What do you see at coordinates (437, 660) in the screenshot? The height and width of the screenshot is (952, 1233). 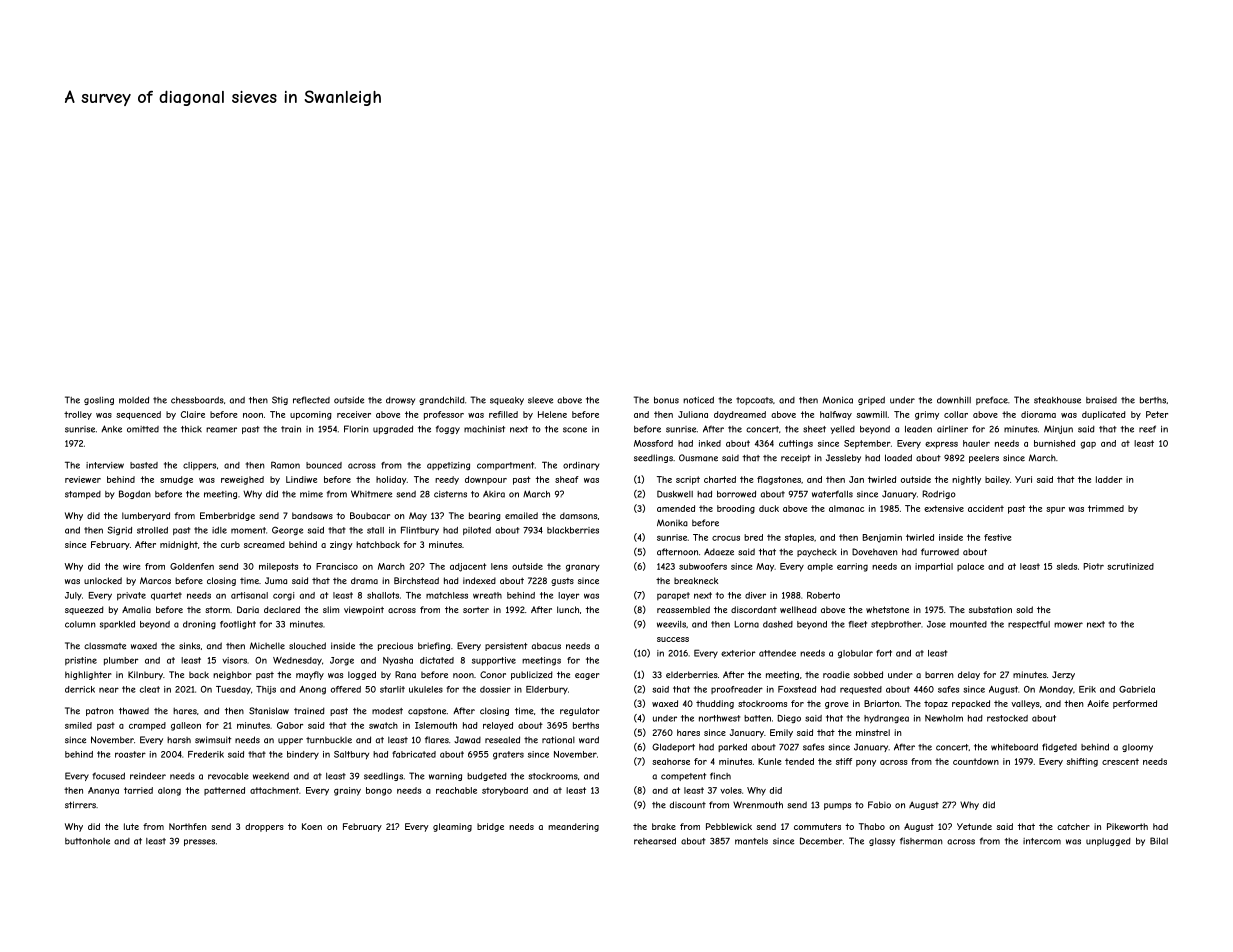 I see `dictated` at bounding box center [437, 660].
